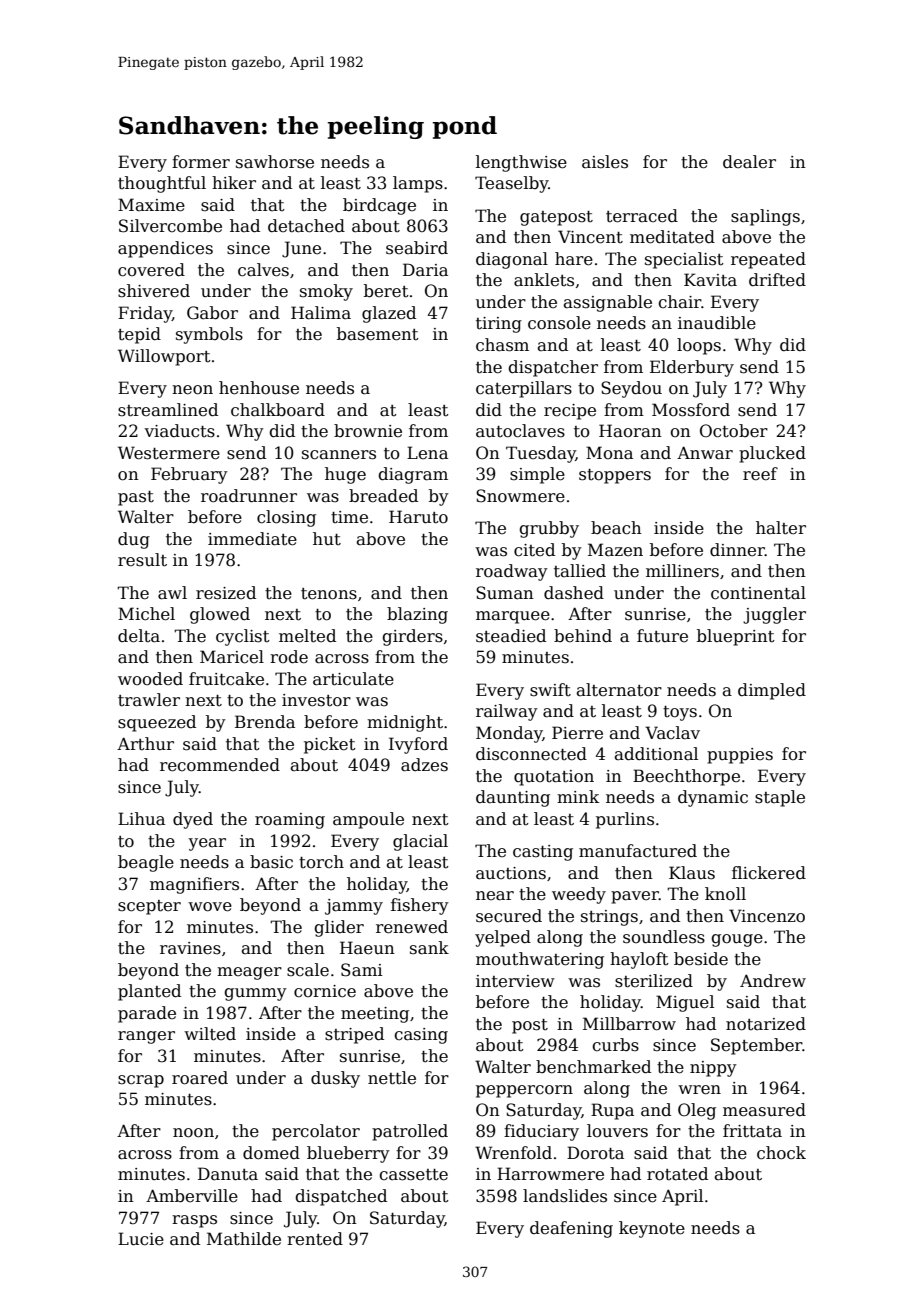 The image size is (924, 1308). What do you see at coordinates (249, 496) in the screenshot?
I see `roadrunner` at bounding box center [249, 496].
